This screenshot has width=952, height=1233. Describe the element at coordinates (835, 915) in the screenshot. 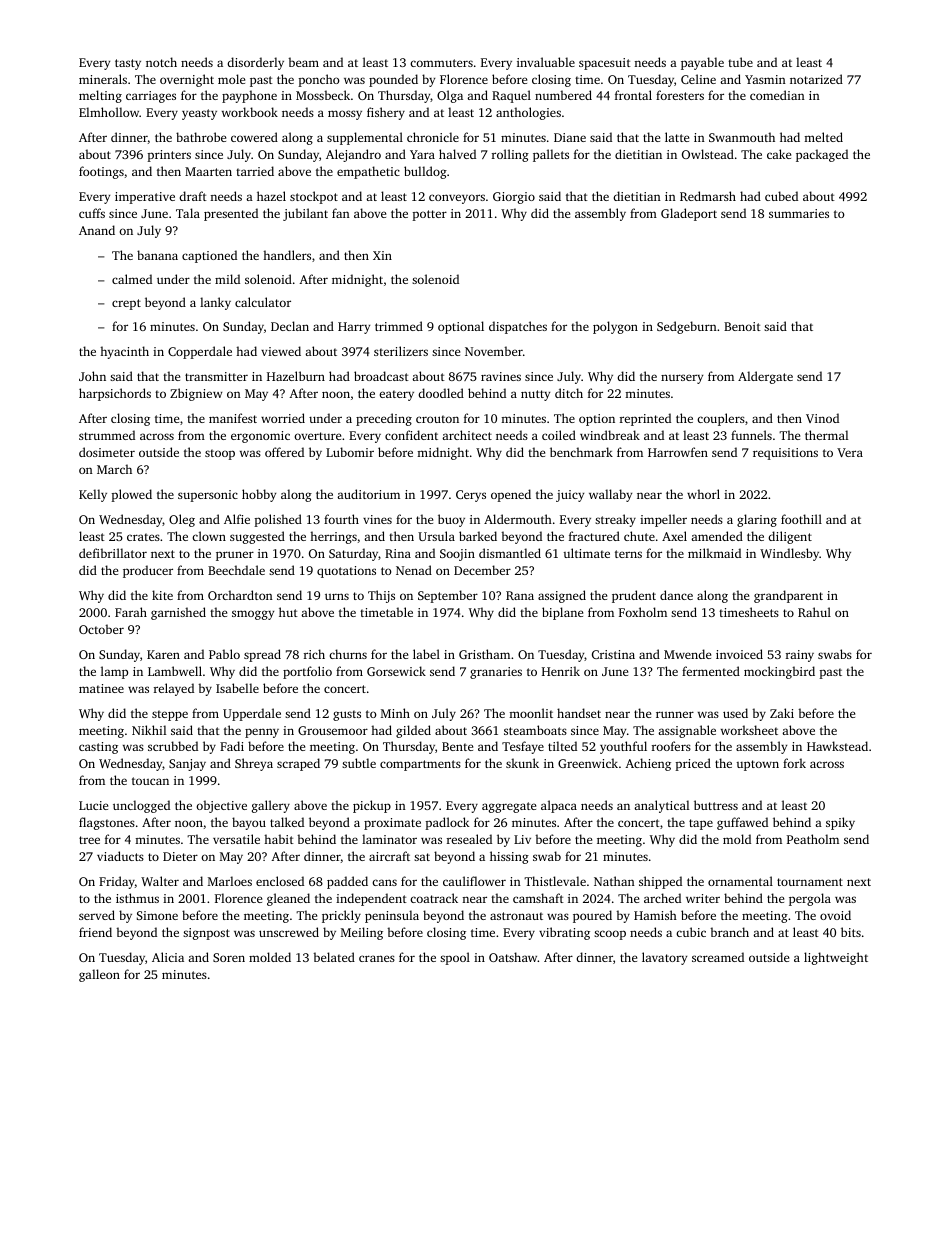

I see `ovoid` at that location.
